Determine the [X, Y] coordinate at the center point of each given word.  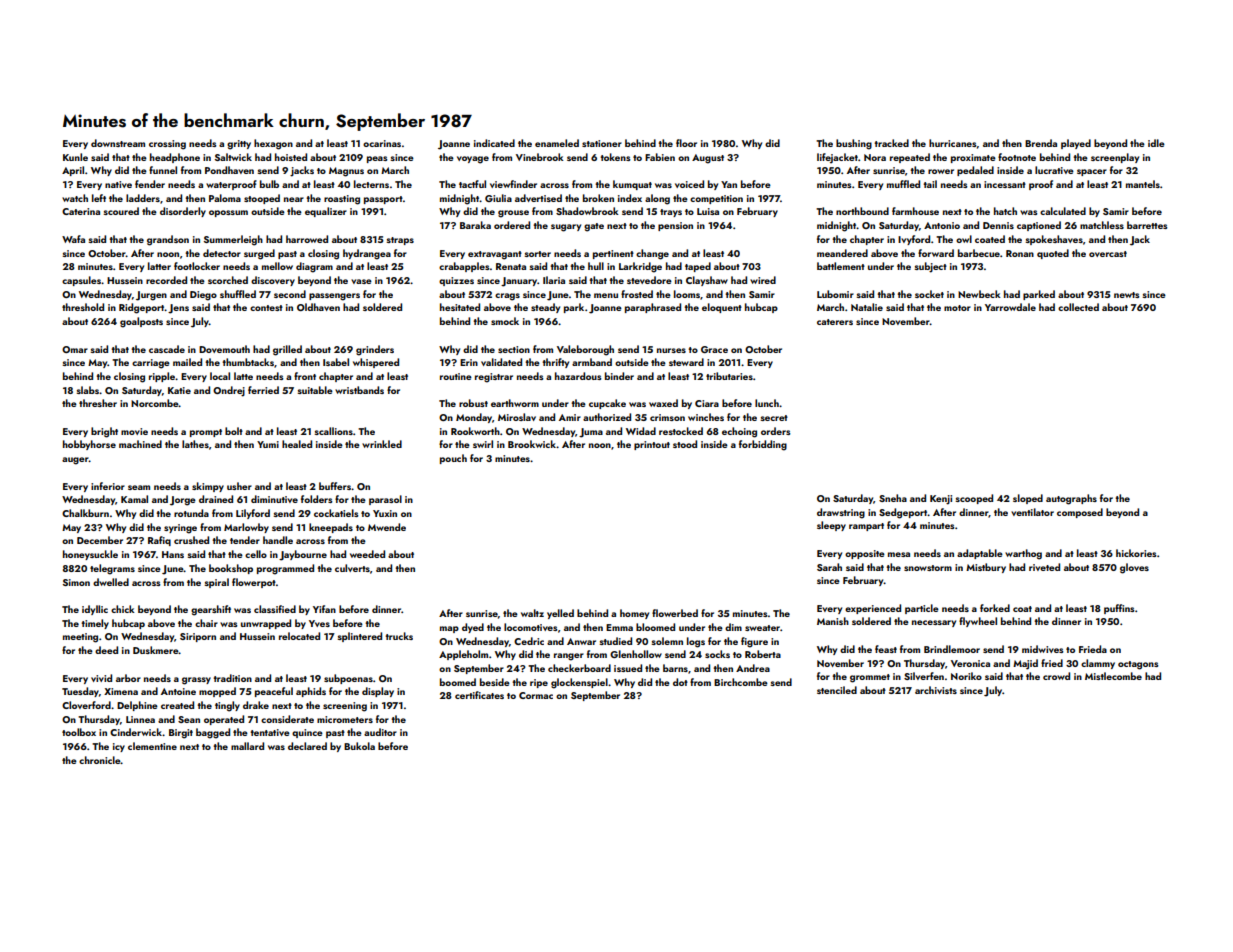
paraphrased [653, 308]
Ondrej [229, 391]
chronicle [100, 760]
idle [1156, 143]
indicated [494, 143]
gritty [239, 145]
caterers [835, 322]
